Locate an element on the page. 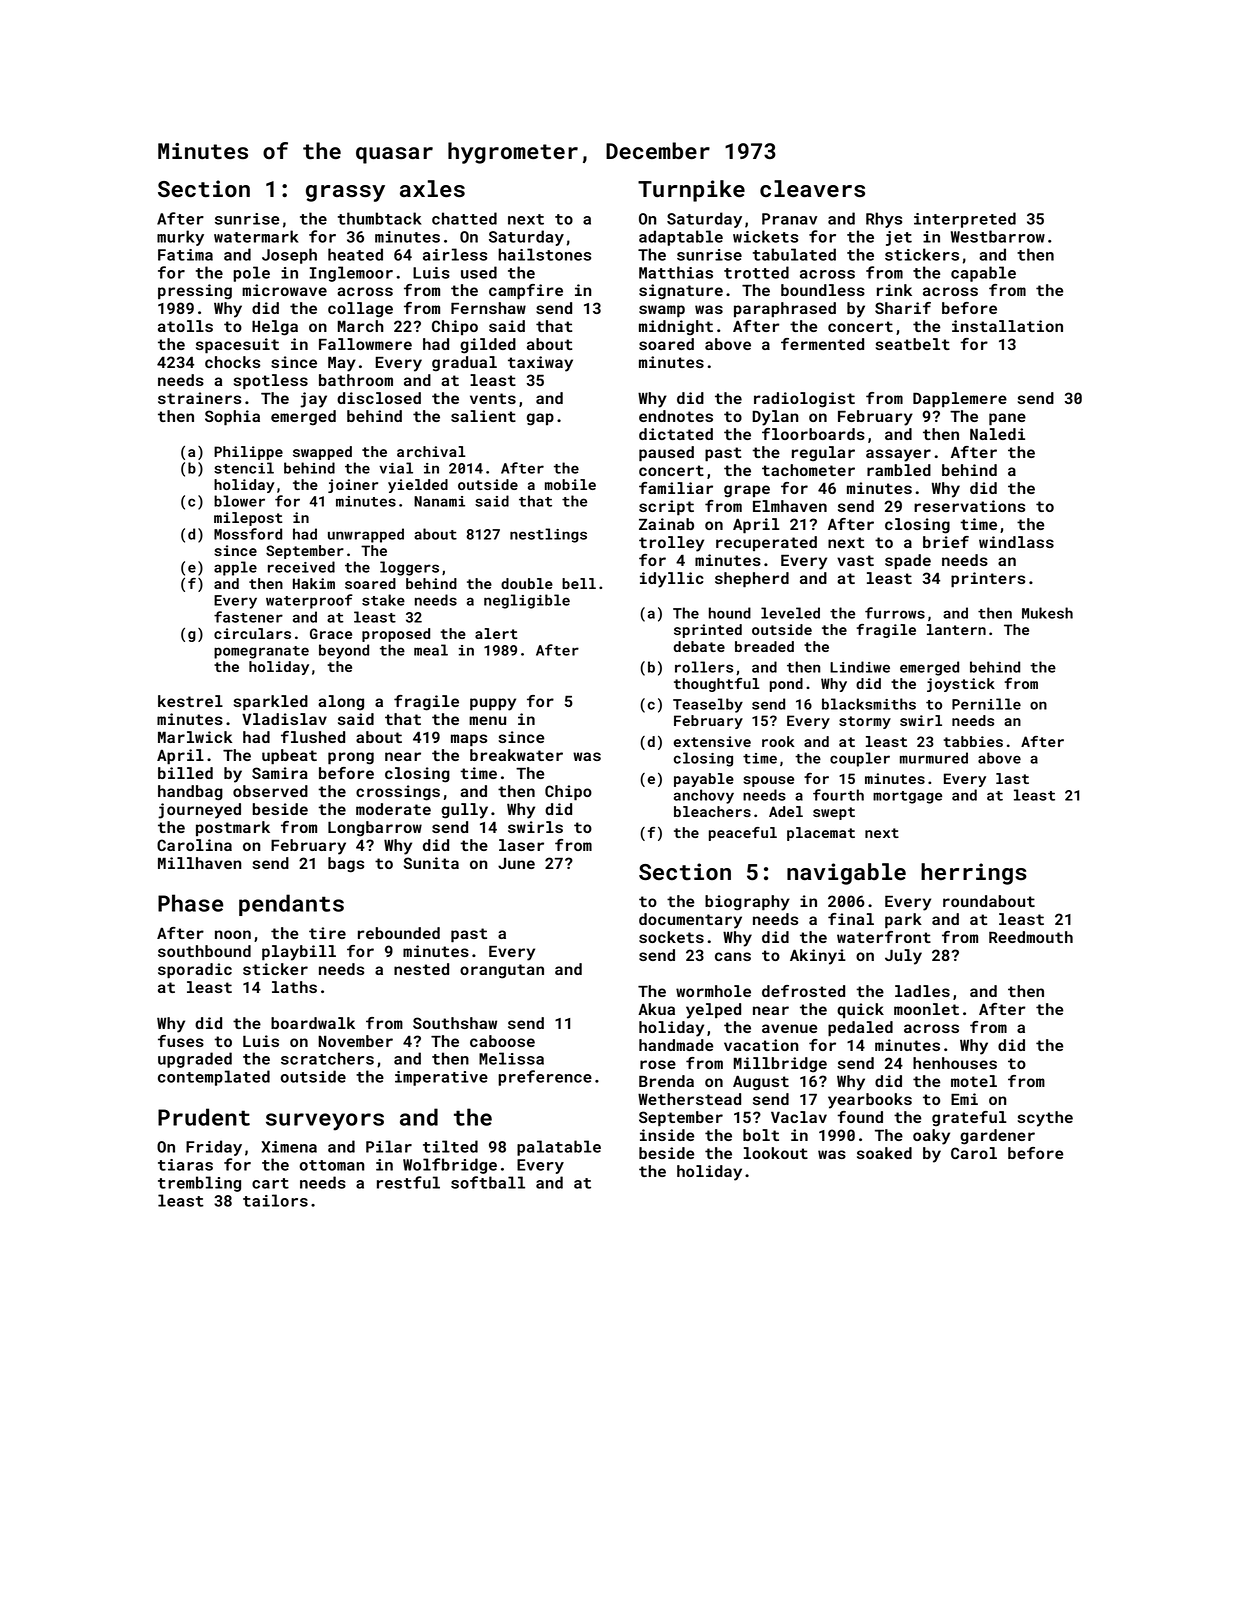  southbound is located at coordinates (204, 951).
